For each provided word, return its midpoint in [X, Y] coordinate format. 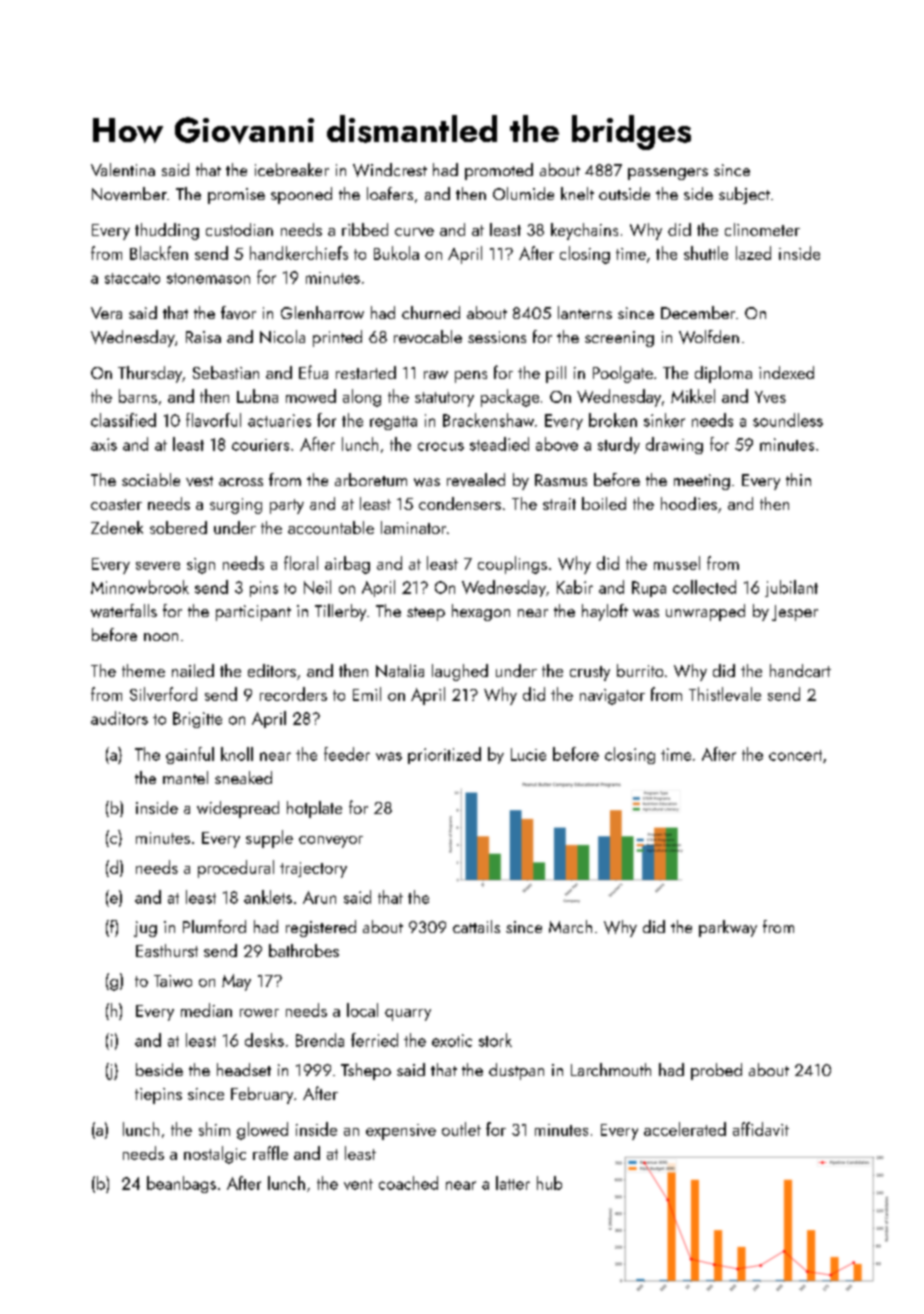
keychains [584, 231]
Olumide [523, 193]
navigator [612, 697]
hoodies [689, 503]
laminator [413, 527]
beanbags [181, 1184]
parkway [728, 928]
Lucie [528, 754]
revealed [476, 480]
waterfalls [124, 611]
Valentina [123, 169]
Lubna [257, 396]
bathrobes [304, 950]
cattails [476, 926]
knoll [237, 754]
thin [798, 479]
